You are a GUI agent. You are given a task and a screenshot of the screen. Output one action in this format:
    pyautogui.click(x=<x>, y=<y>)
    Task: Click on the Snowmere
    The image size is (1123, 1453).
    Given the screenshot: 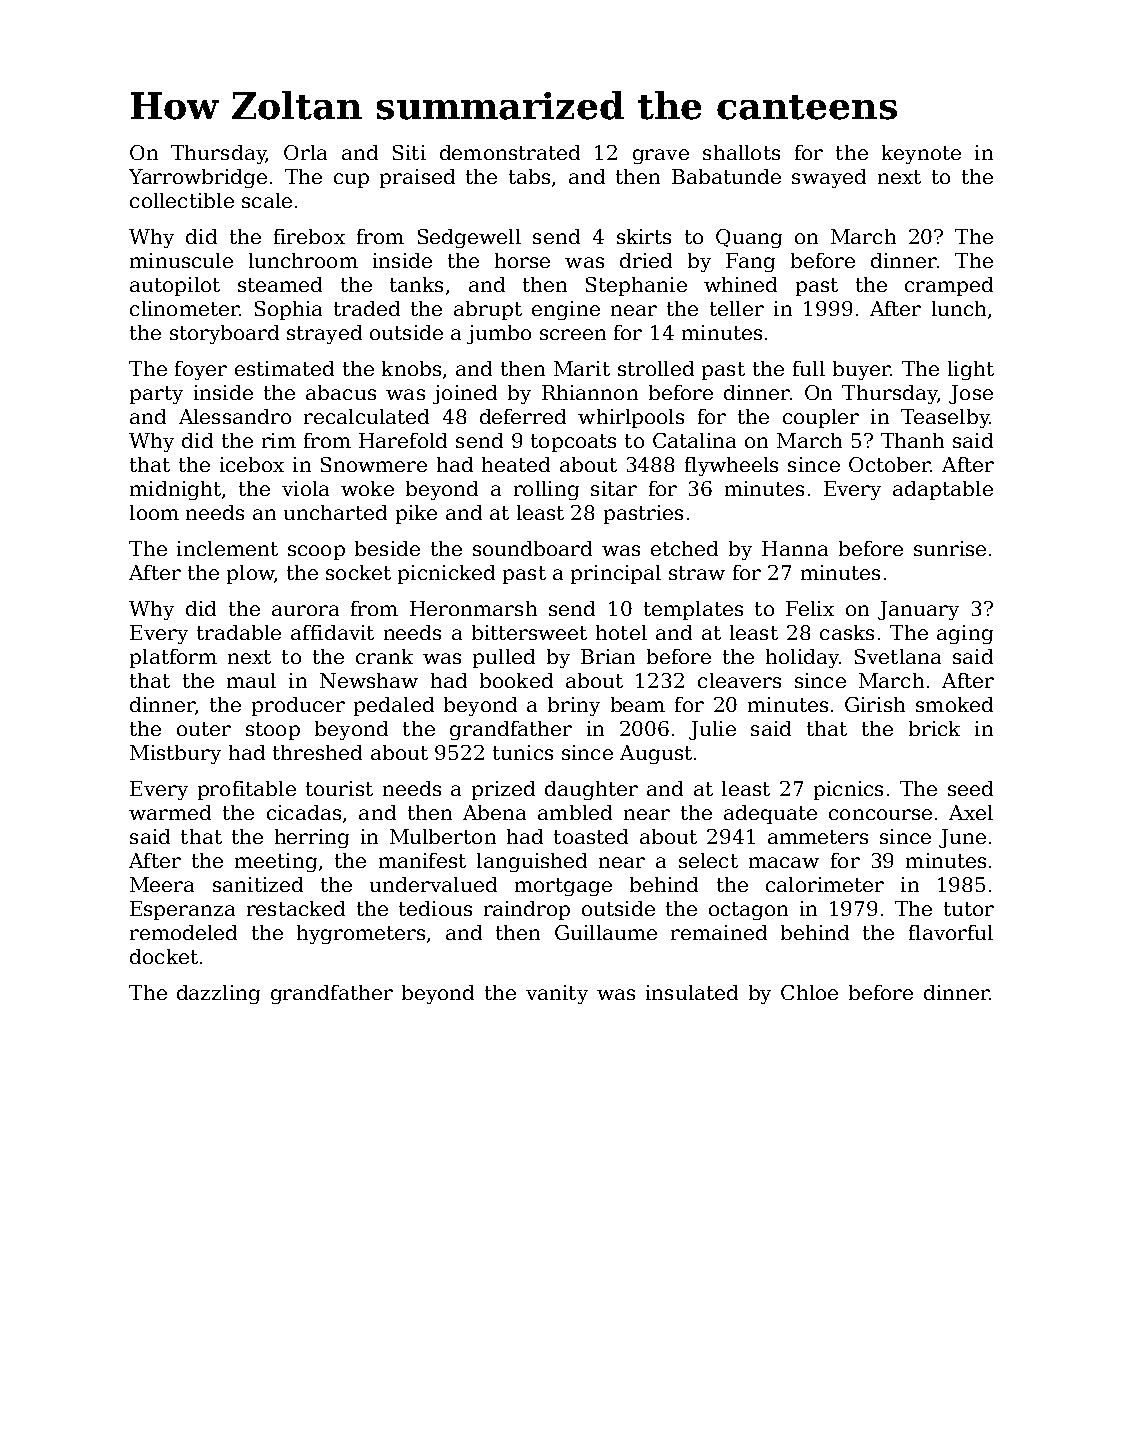 What is the action you would take?
    pyautogui.click(x=374, y=464)
